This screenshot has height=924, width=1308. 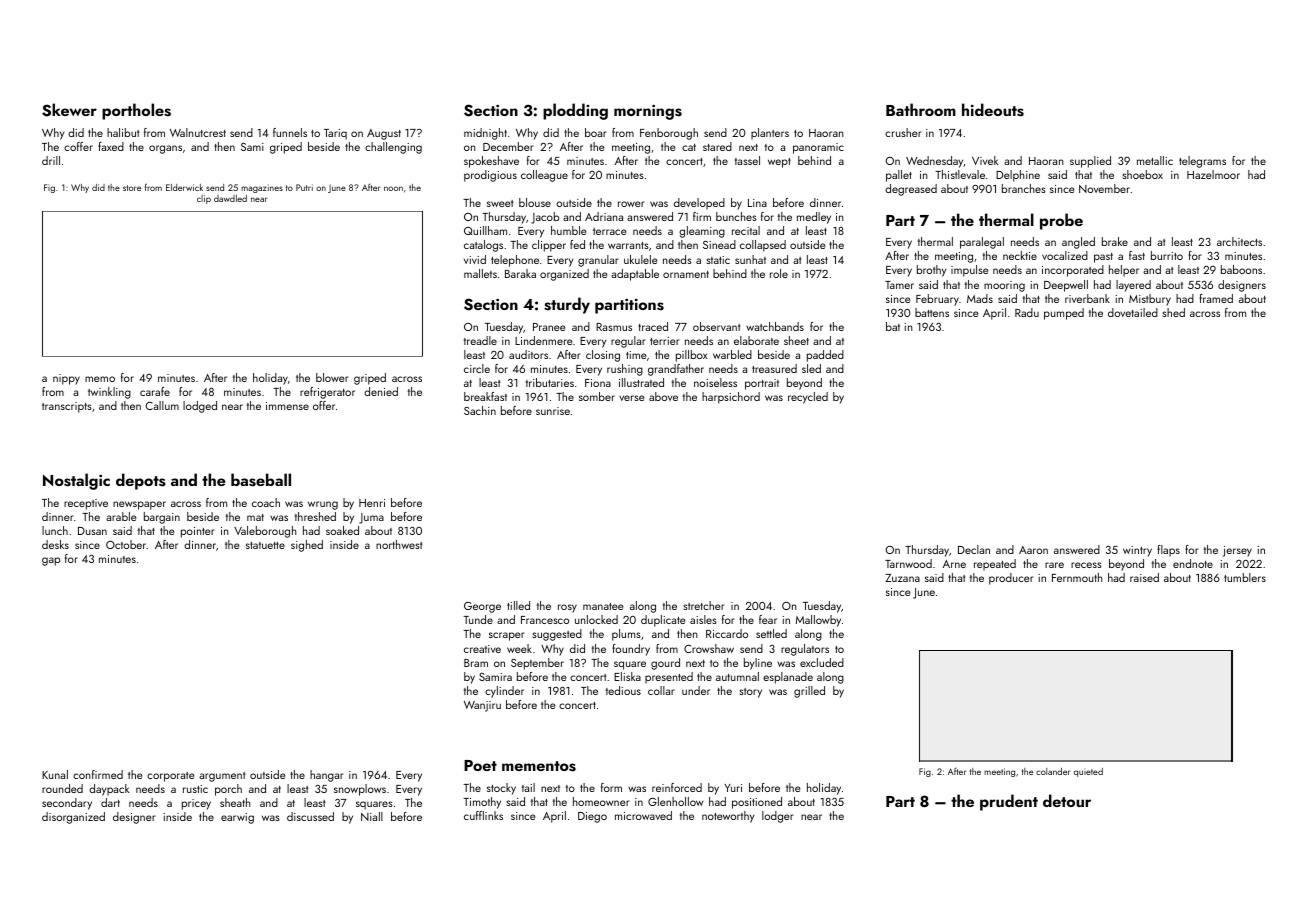 What do you see at coordinates (1202, 162) in the screenshot?
I see `telegrams` at bounding box center [1202, 162].
